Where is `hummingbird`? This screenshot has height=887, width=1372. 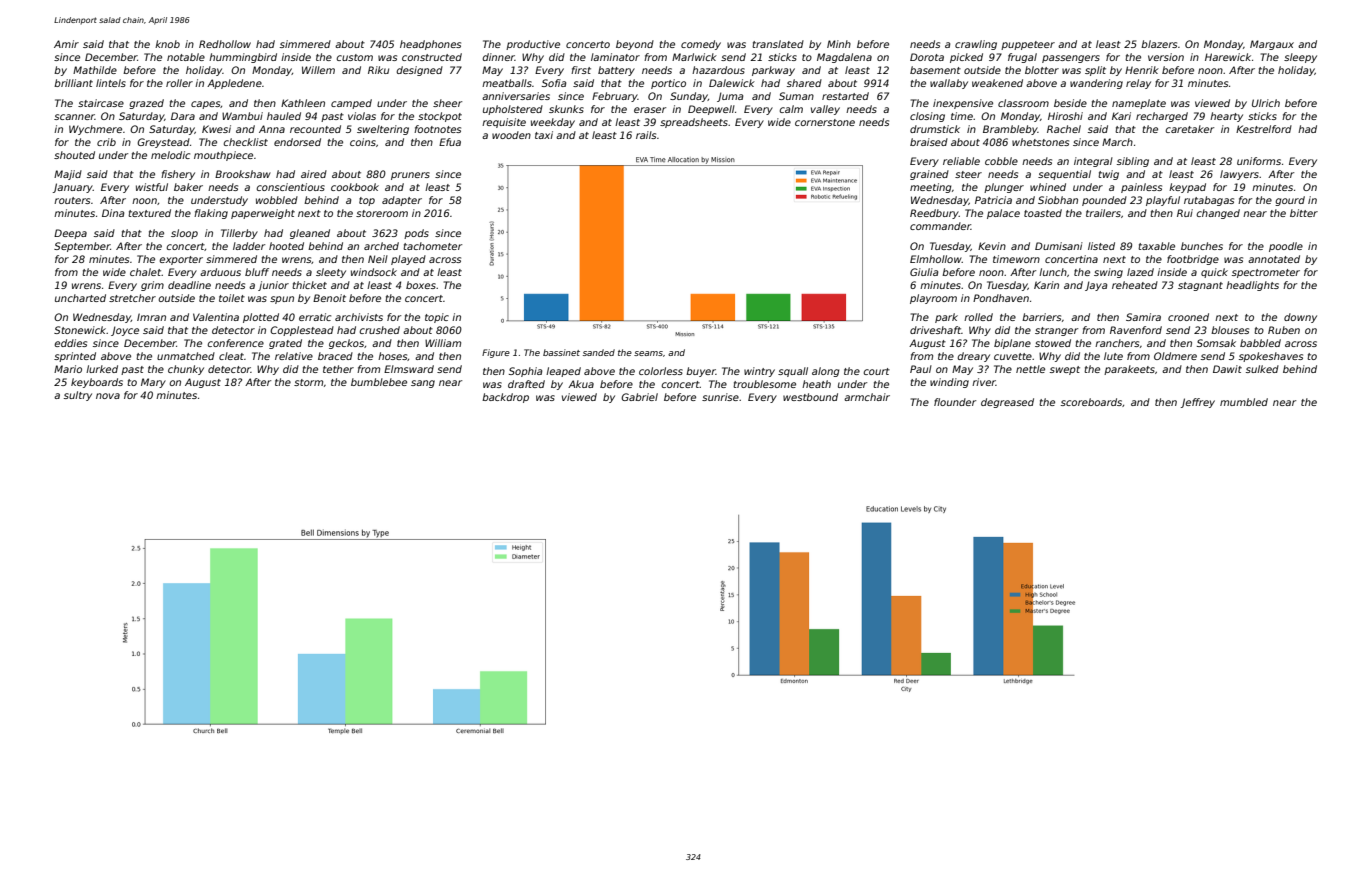
hummingbird is located at coordinates (243, 58).
